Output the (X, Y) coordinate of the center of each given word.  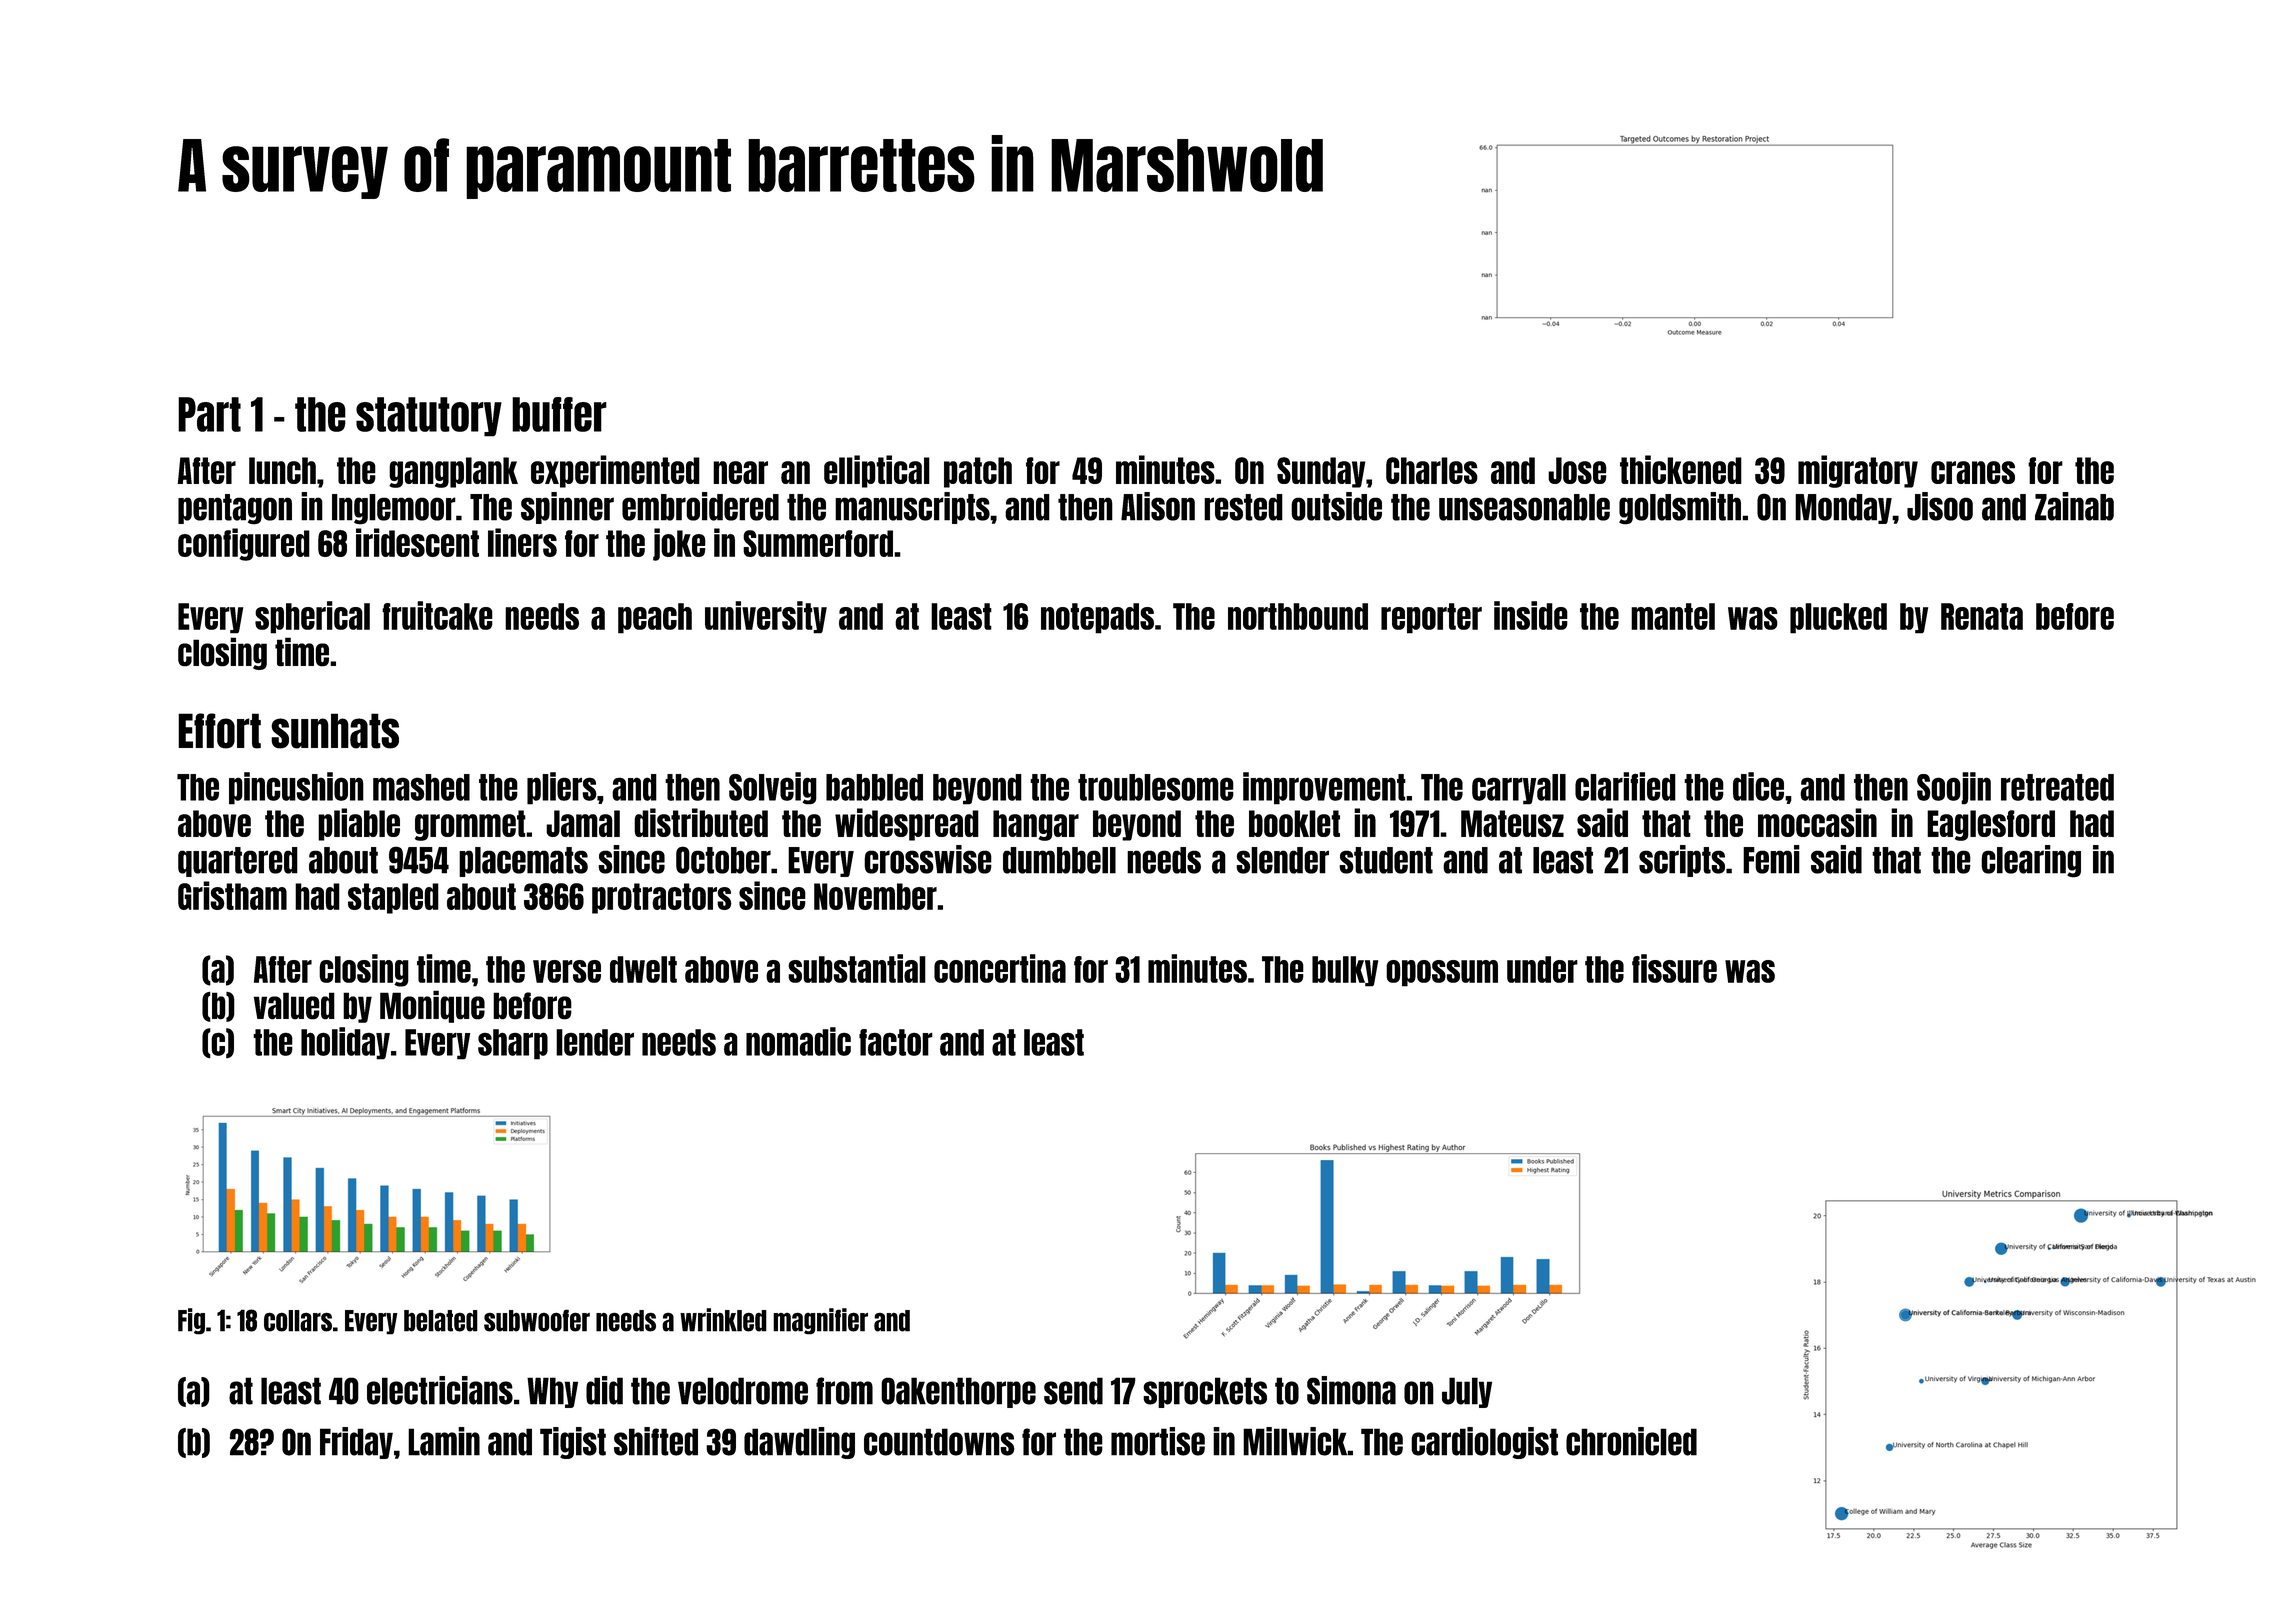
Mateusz (1512, 823)
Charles (1432, 470)
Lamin (444, 1441)
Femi (1771, 859)
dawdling (799, 1443)
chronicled (1631, 1441)
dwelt (643, 969)
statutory (429, 417)
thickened (1681, 469)
